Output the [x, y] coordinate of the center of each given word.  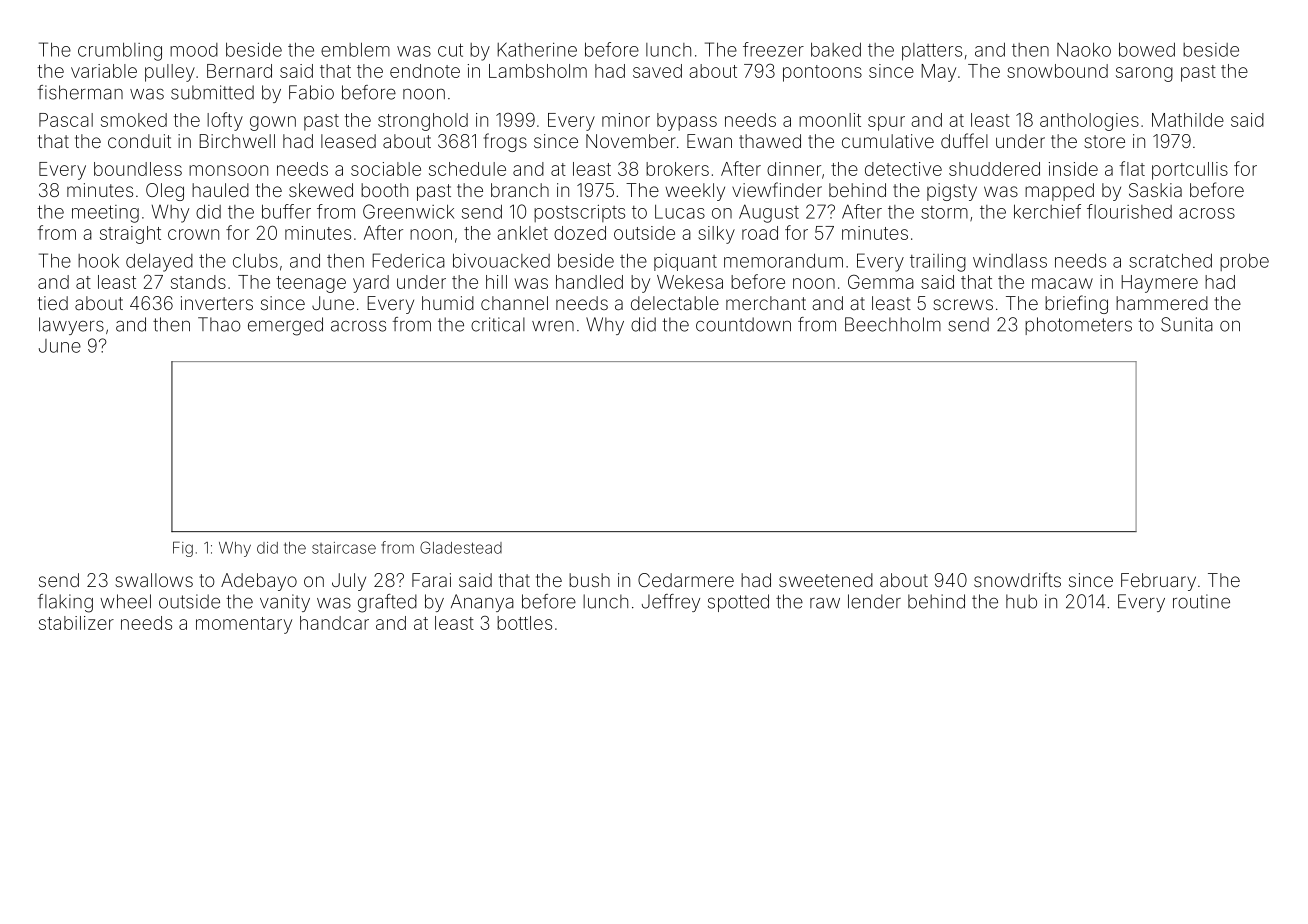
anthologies [1089, 122]
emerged [285, 326]
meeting [105, 214]
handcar [334, 623]
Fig [183, 549]
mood [194, 50]
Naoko [1084, 49]
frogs [505, 142]
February [1158, 582]
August [769, 213]
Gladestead [461, 547]
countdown [743, 324]
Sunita [1187, 324]
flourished [1129, 211]
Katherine [537, 49]
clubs [255, 260]
